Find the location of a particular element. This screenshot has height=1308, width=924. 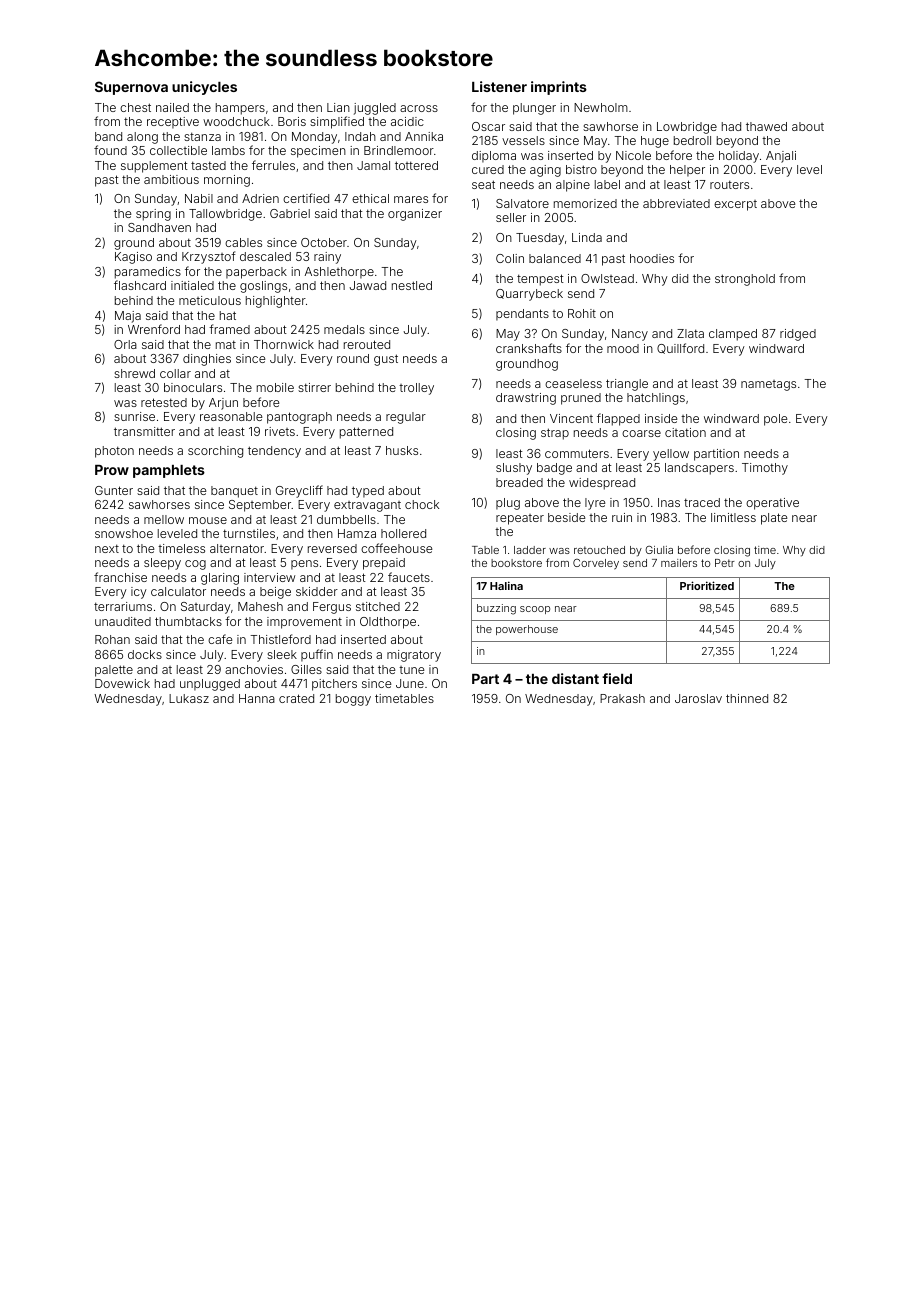

Listener is located at coordinates (499, 86).
